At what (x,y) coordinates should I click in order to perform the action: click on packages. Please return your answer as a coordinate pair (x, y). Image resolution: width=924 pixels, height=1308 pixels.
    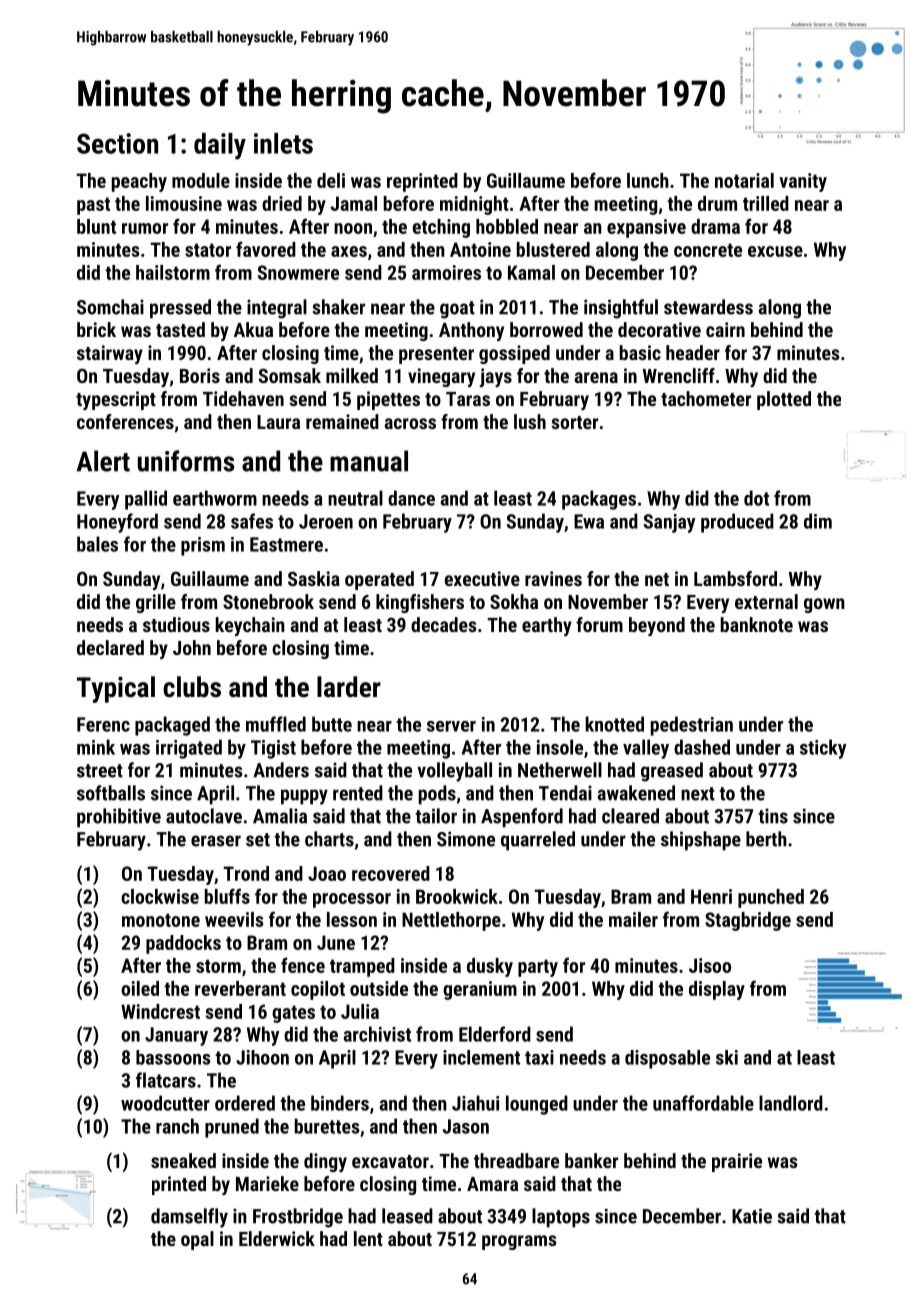
    Looking at the image, I should click on (599, 500).
